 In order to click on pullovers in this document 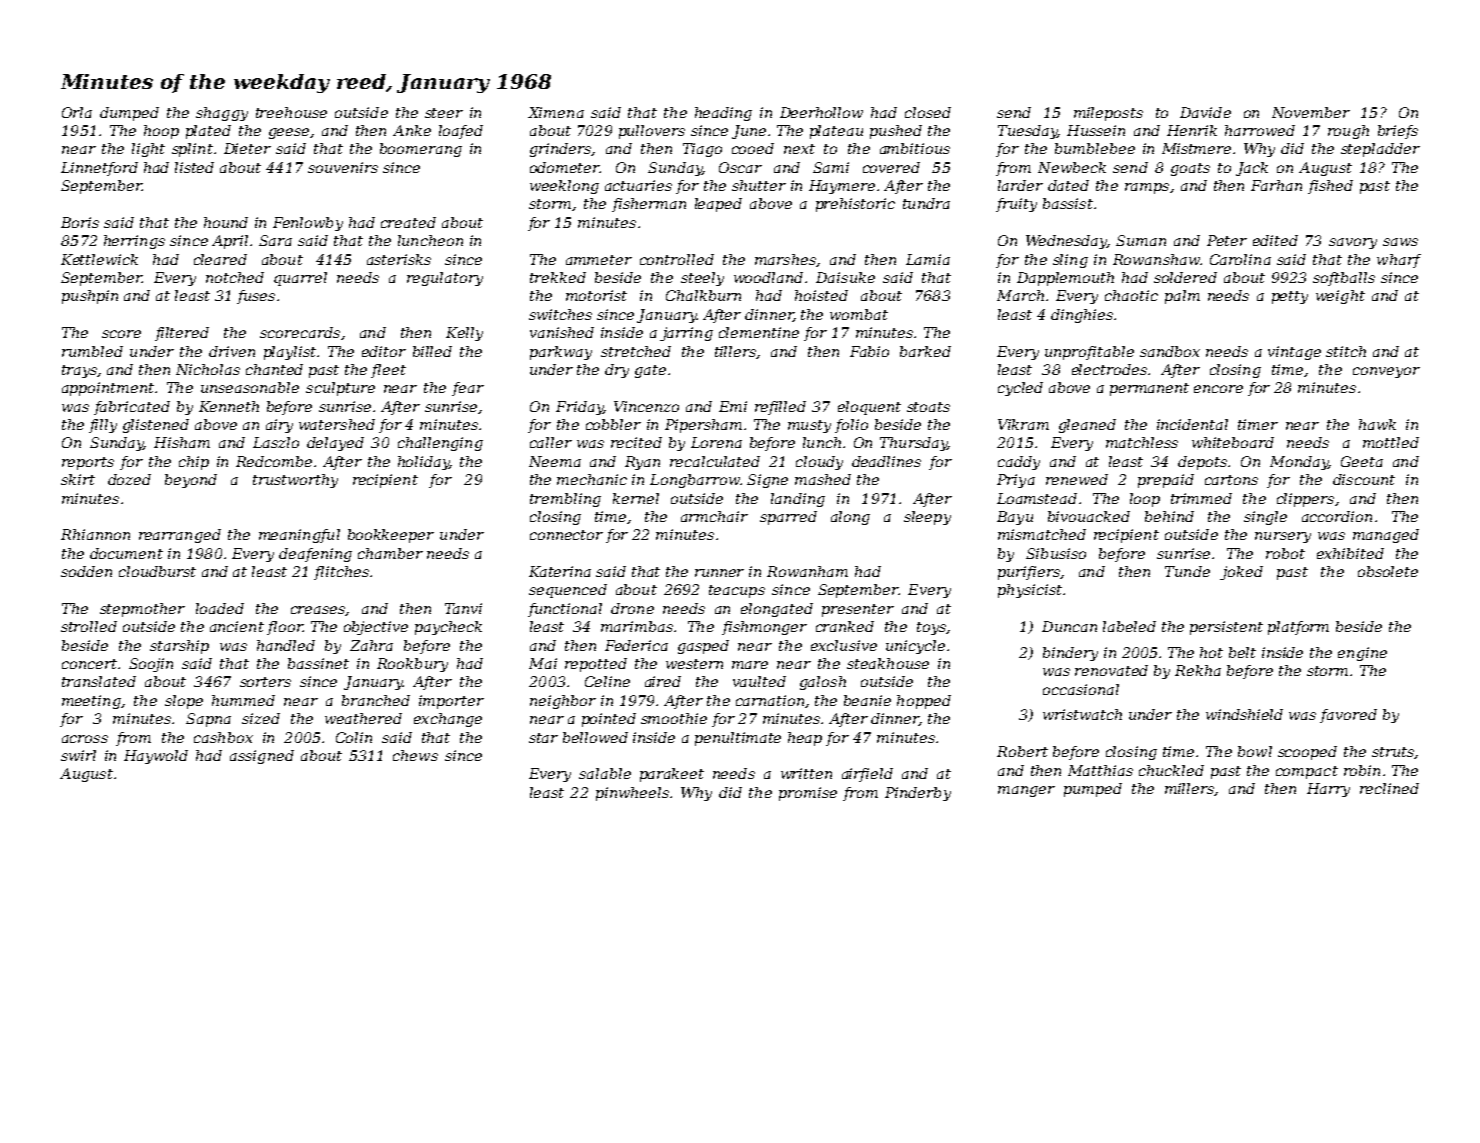, I will do `click(652, 132)`.
